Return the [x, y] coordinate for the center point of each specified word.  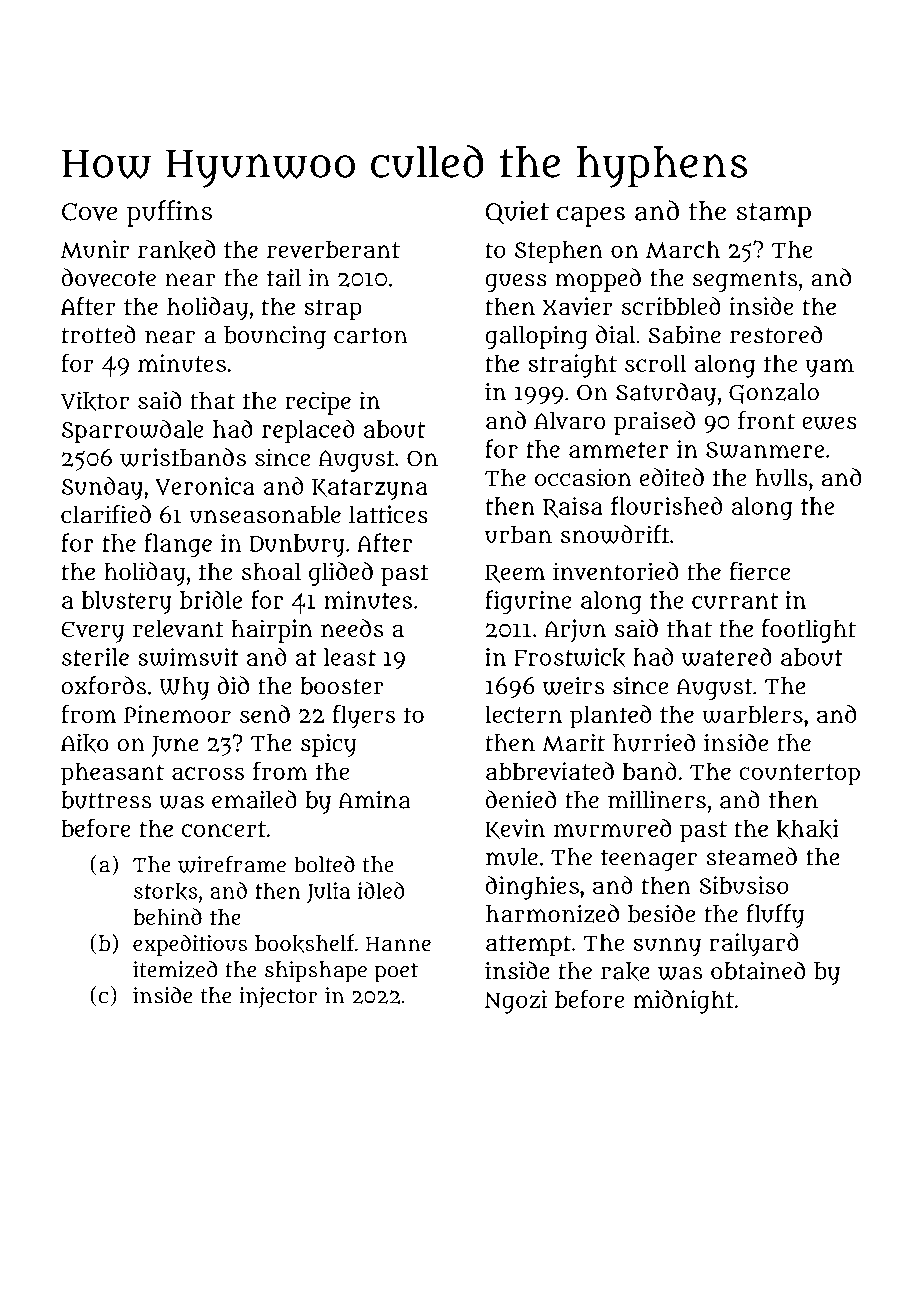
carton [370, 336]
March [683, 249]
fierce [760, 571]
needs [352, 628]
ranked [176, 250]
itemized [175, 969]
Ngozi [516, 1002]
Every [93, 632]
